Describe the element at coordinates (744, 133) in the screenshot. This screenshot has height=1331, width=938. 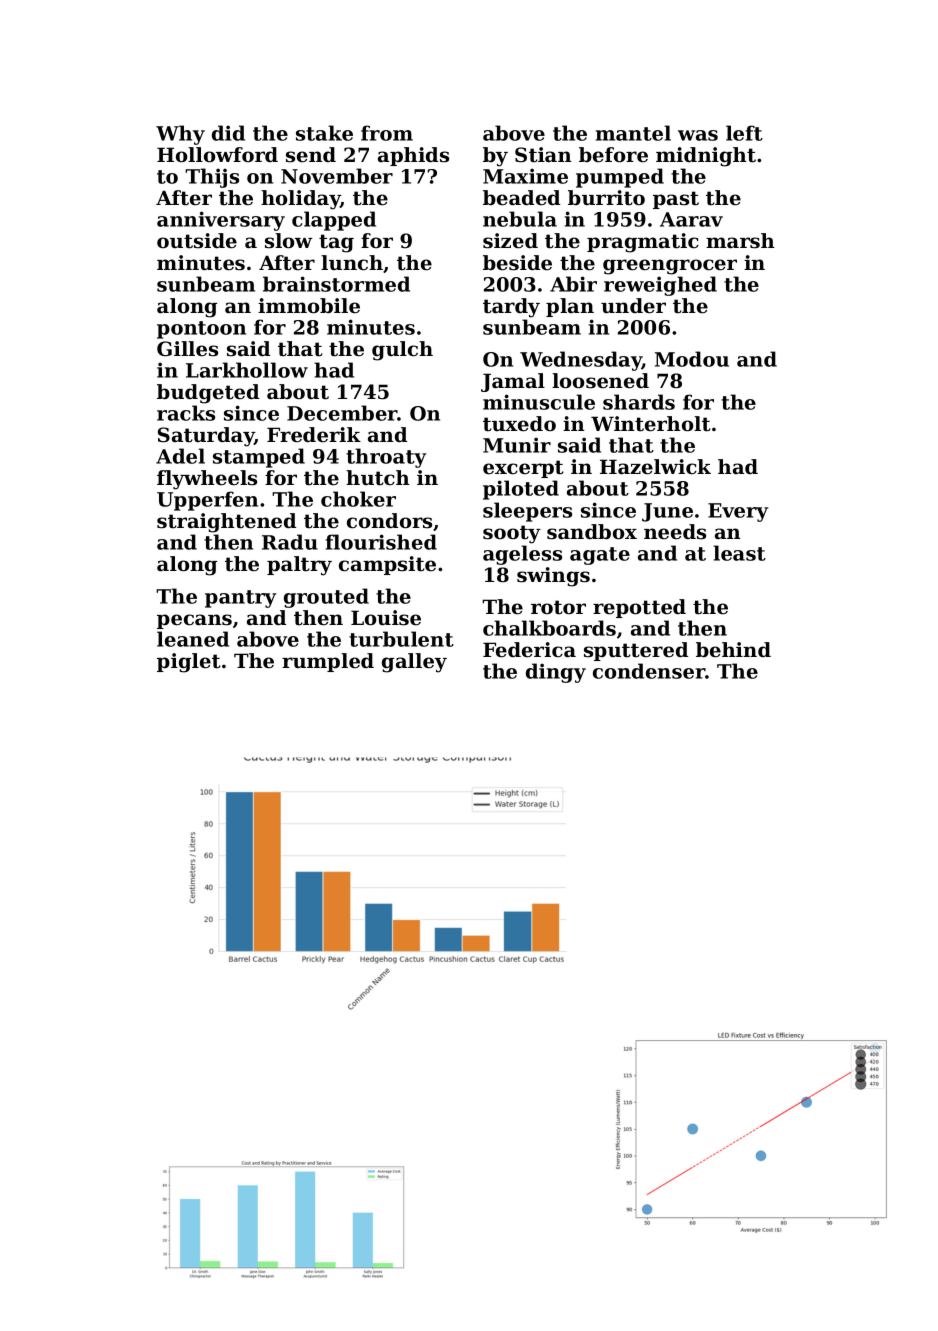
I see `left` at that location.
